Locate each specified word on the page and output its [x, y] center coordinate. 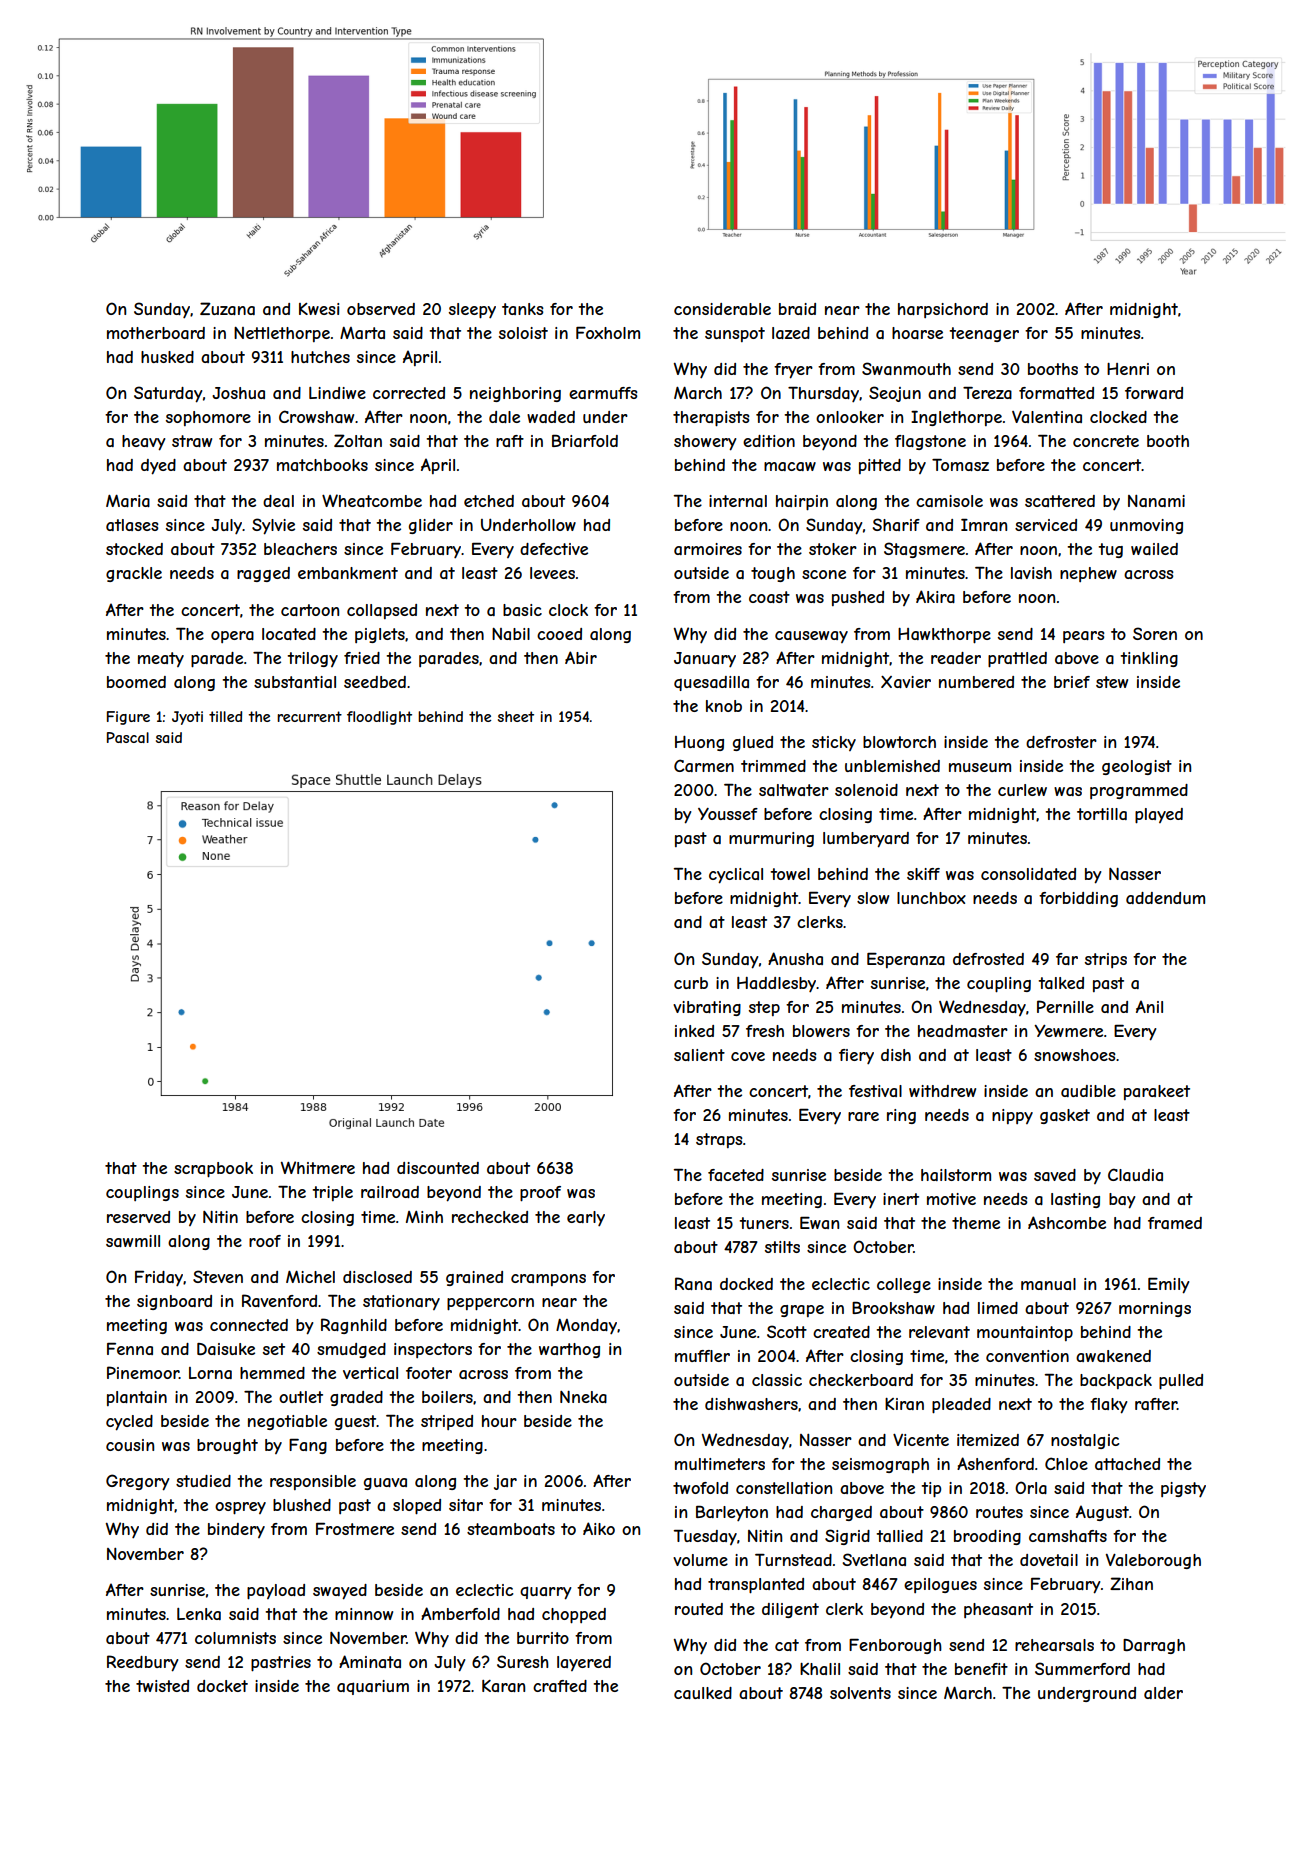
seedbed [375, 682]
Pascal [128, 737]
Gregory [138, 1482]
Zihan [1131, 1583]
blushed [302, 1505]
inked [694, 1031]
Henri [1128, 369]
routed [699, 1609]
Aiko [599, 1528]
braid [797, 309]
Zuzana [227, 308]
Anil [1149, 1006]
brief [1072, 682]
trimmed [773, 766]
